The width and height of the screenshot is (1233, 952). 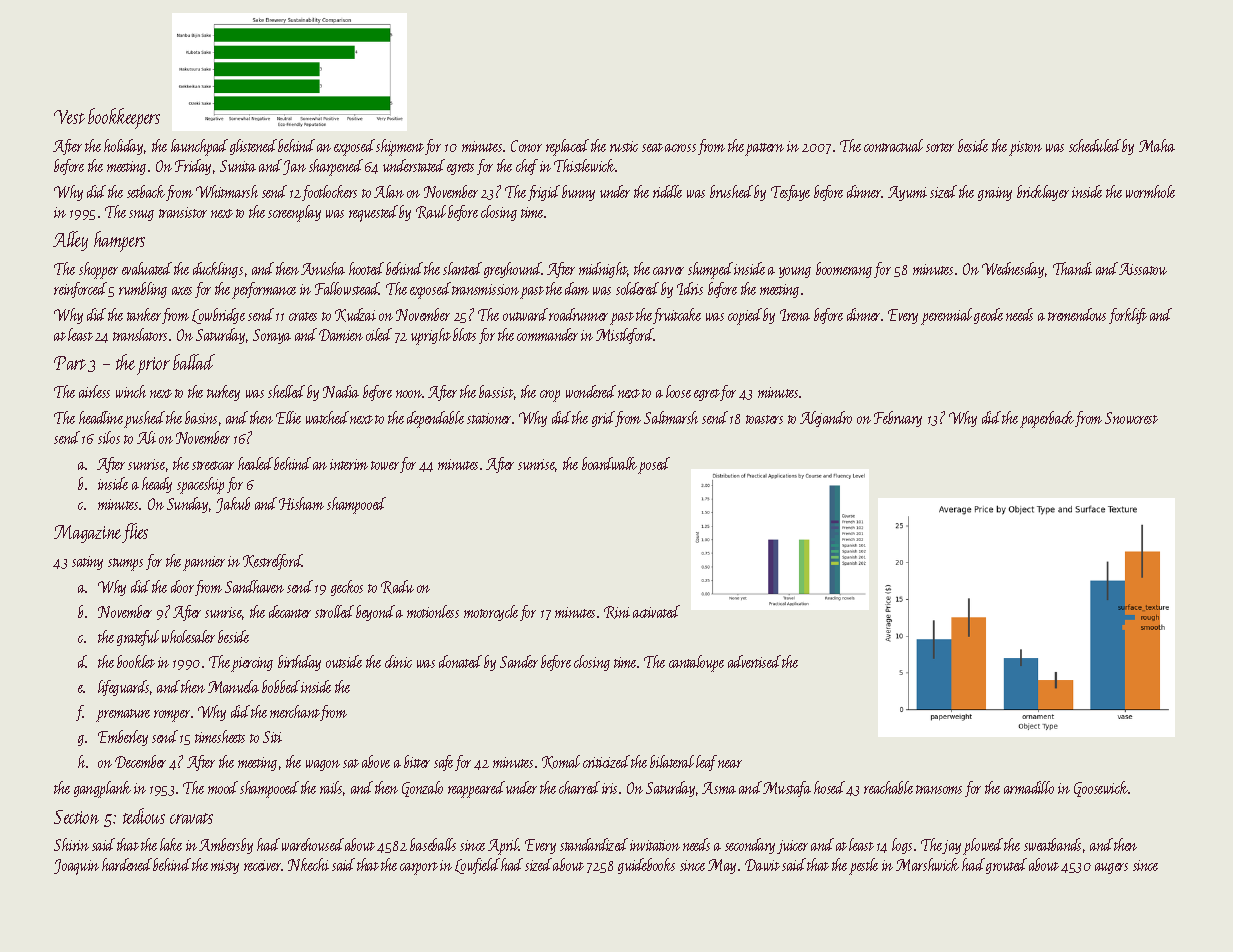 What do you see at coordinates (385, 465) in the screenshot?
I see `tower` at bounding box center [385, 465].
